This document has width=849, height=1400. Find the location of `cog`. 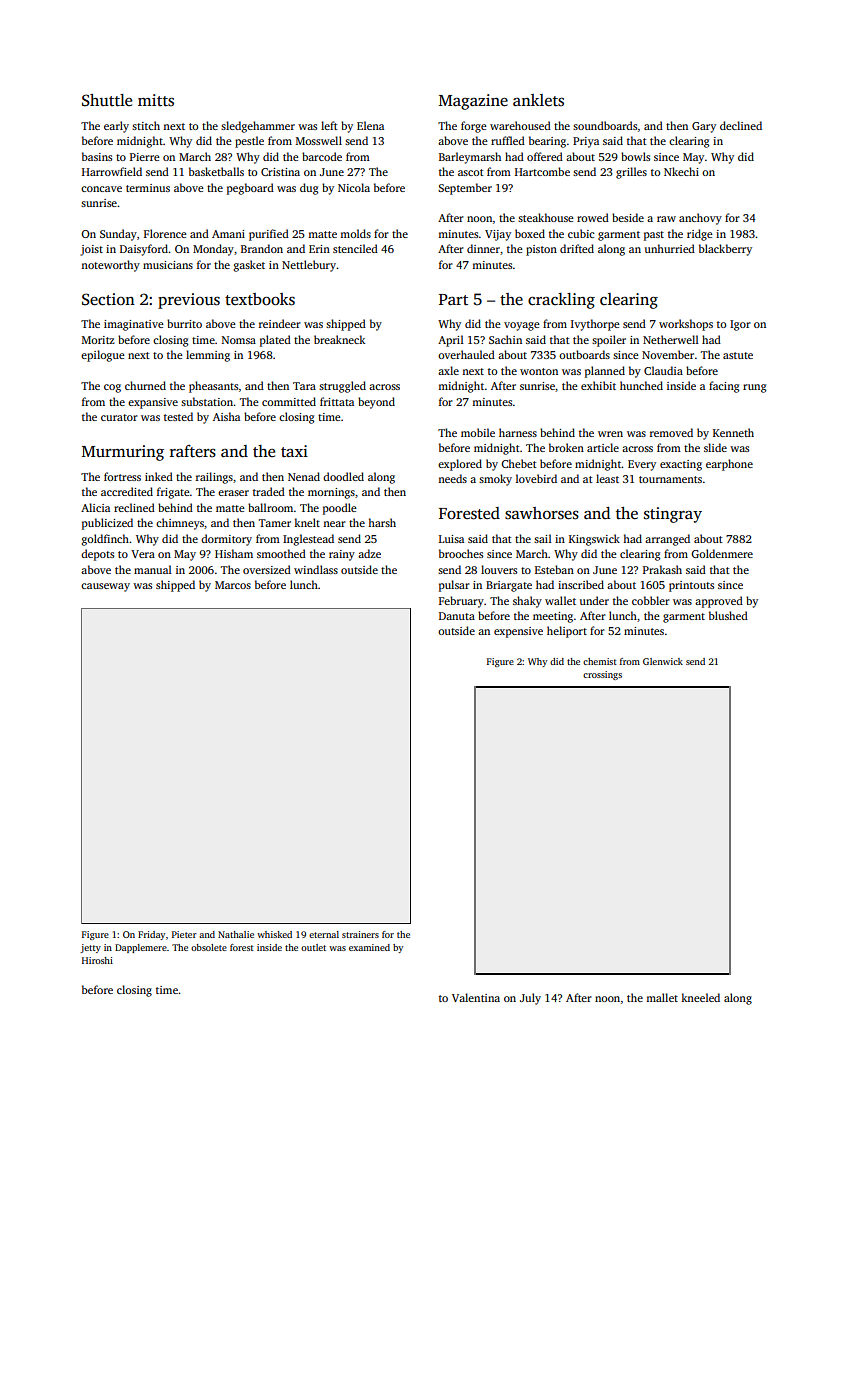

cog is located at coordinates (112, 388).
